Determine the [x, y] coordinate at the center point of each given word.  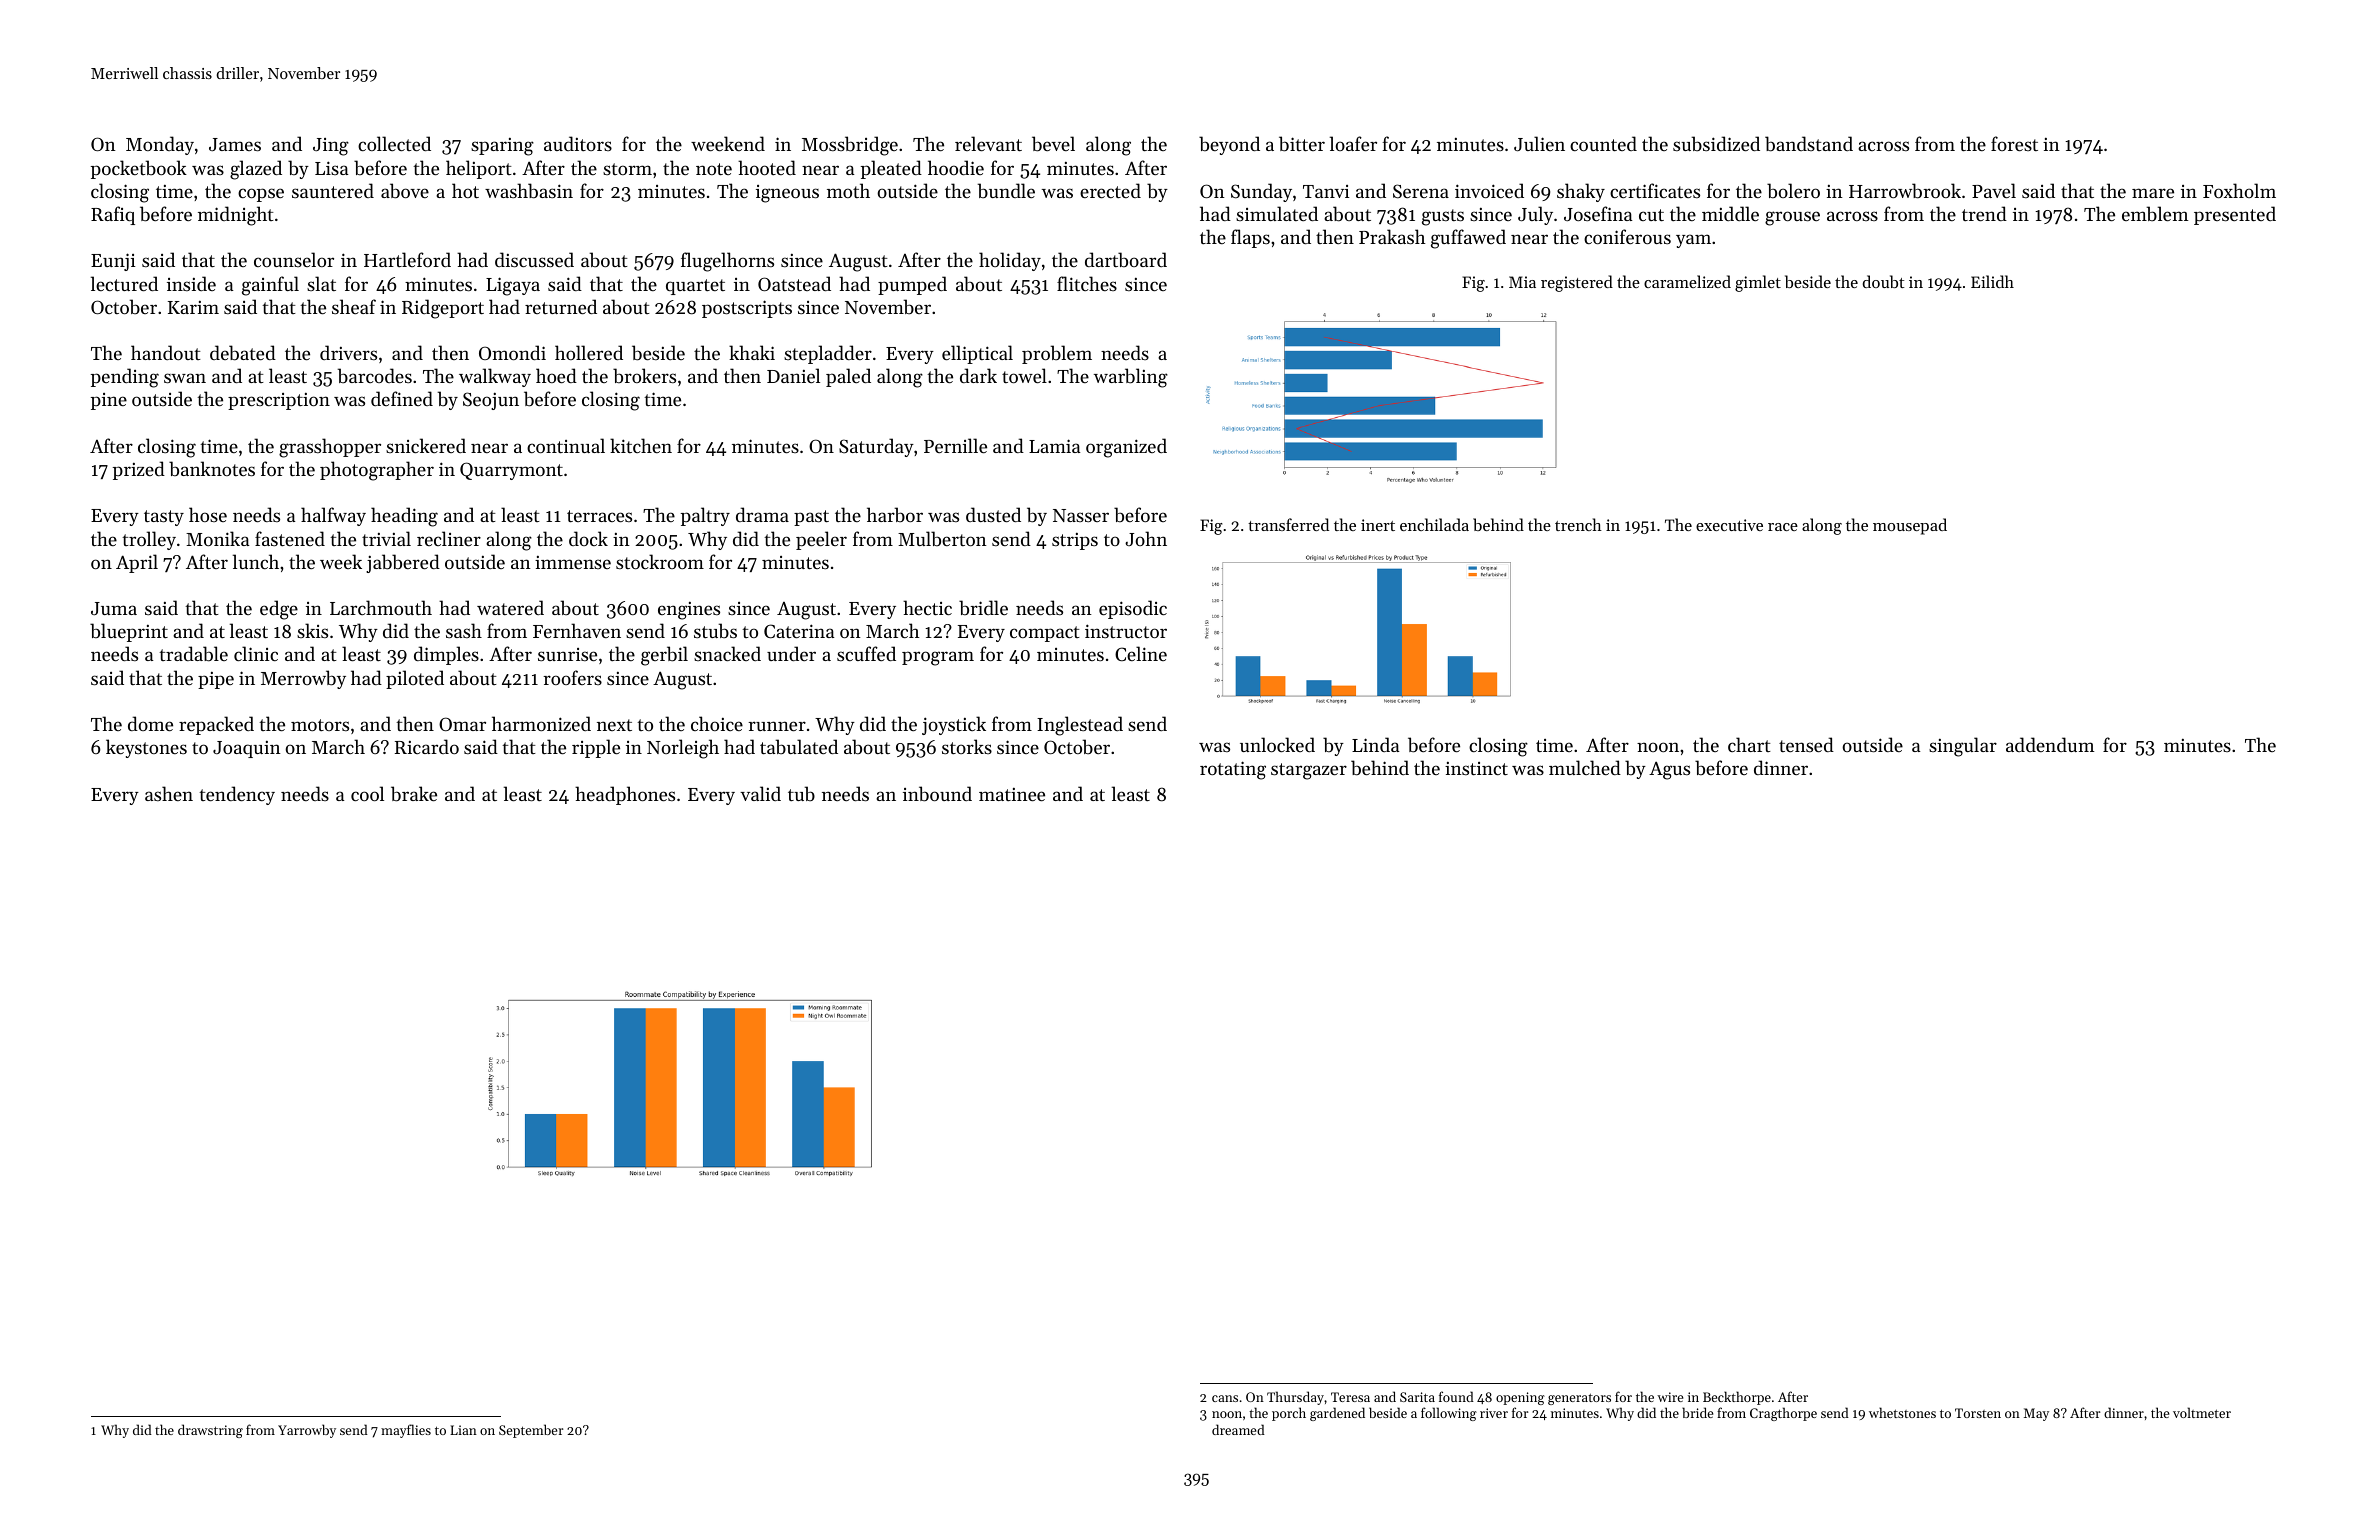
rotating [1233, 770]
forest [2014, 143]
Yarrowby [307, 1431]
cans [1225, 1398]
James [235, 144]
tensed [1806, 744]
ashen [169, 793]
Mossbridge [850, 146]
